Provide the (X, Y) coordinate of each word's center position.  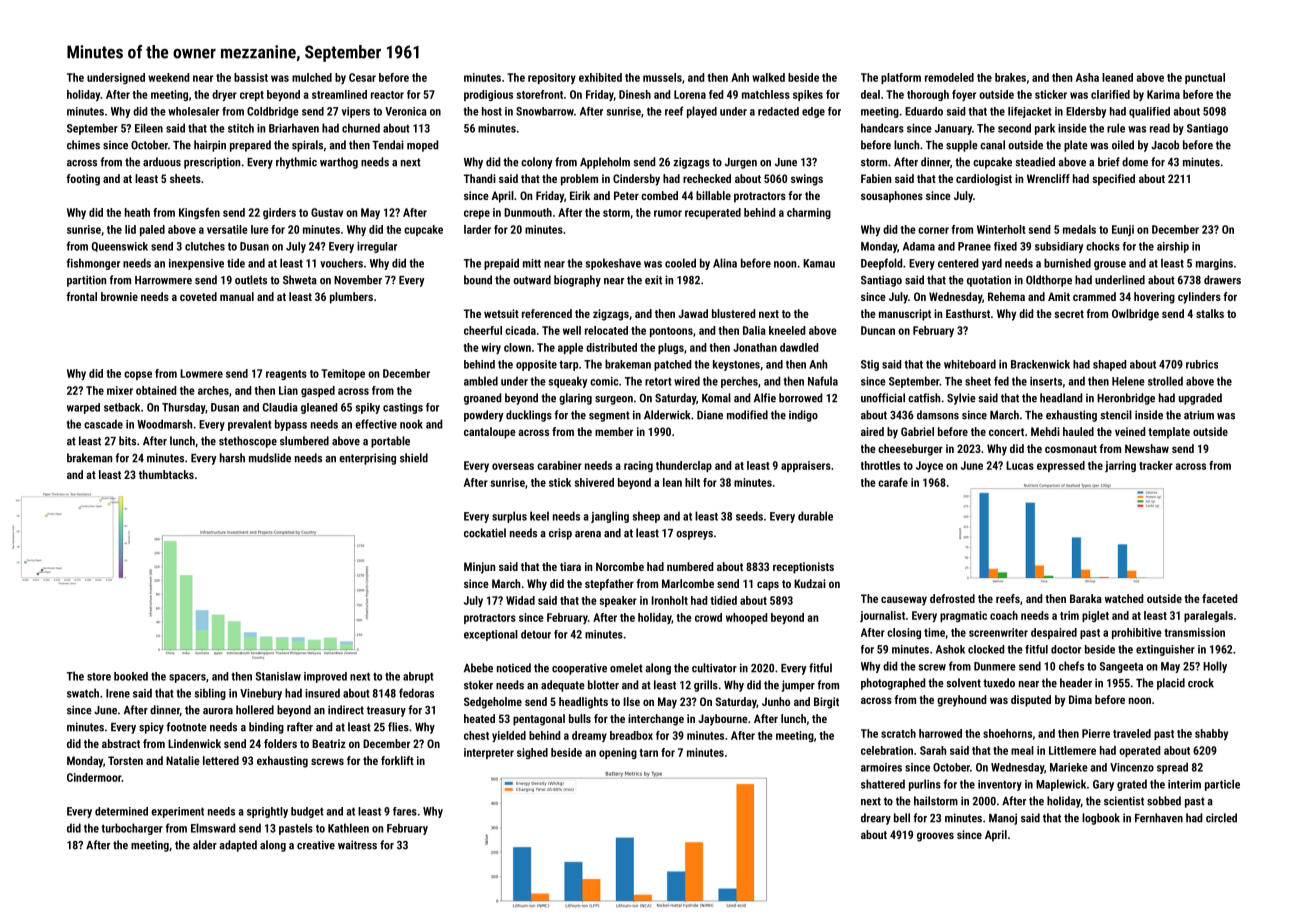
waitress (357, 845)
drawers (1222, 280)
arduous (162, 162)
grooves (935, 837)
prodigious (488, 95)
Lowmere (201, 373)
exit (653, 280)
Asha (1087, 77)
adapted (238, 846)
